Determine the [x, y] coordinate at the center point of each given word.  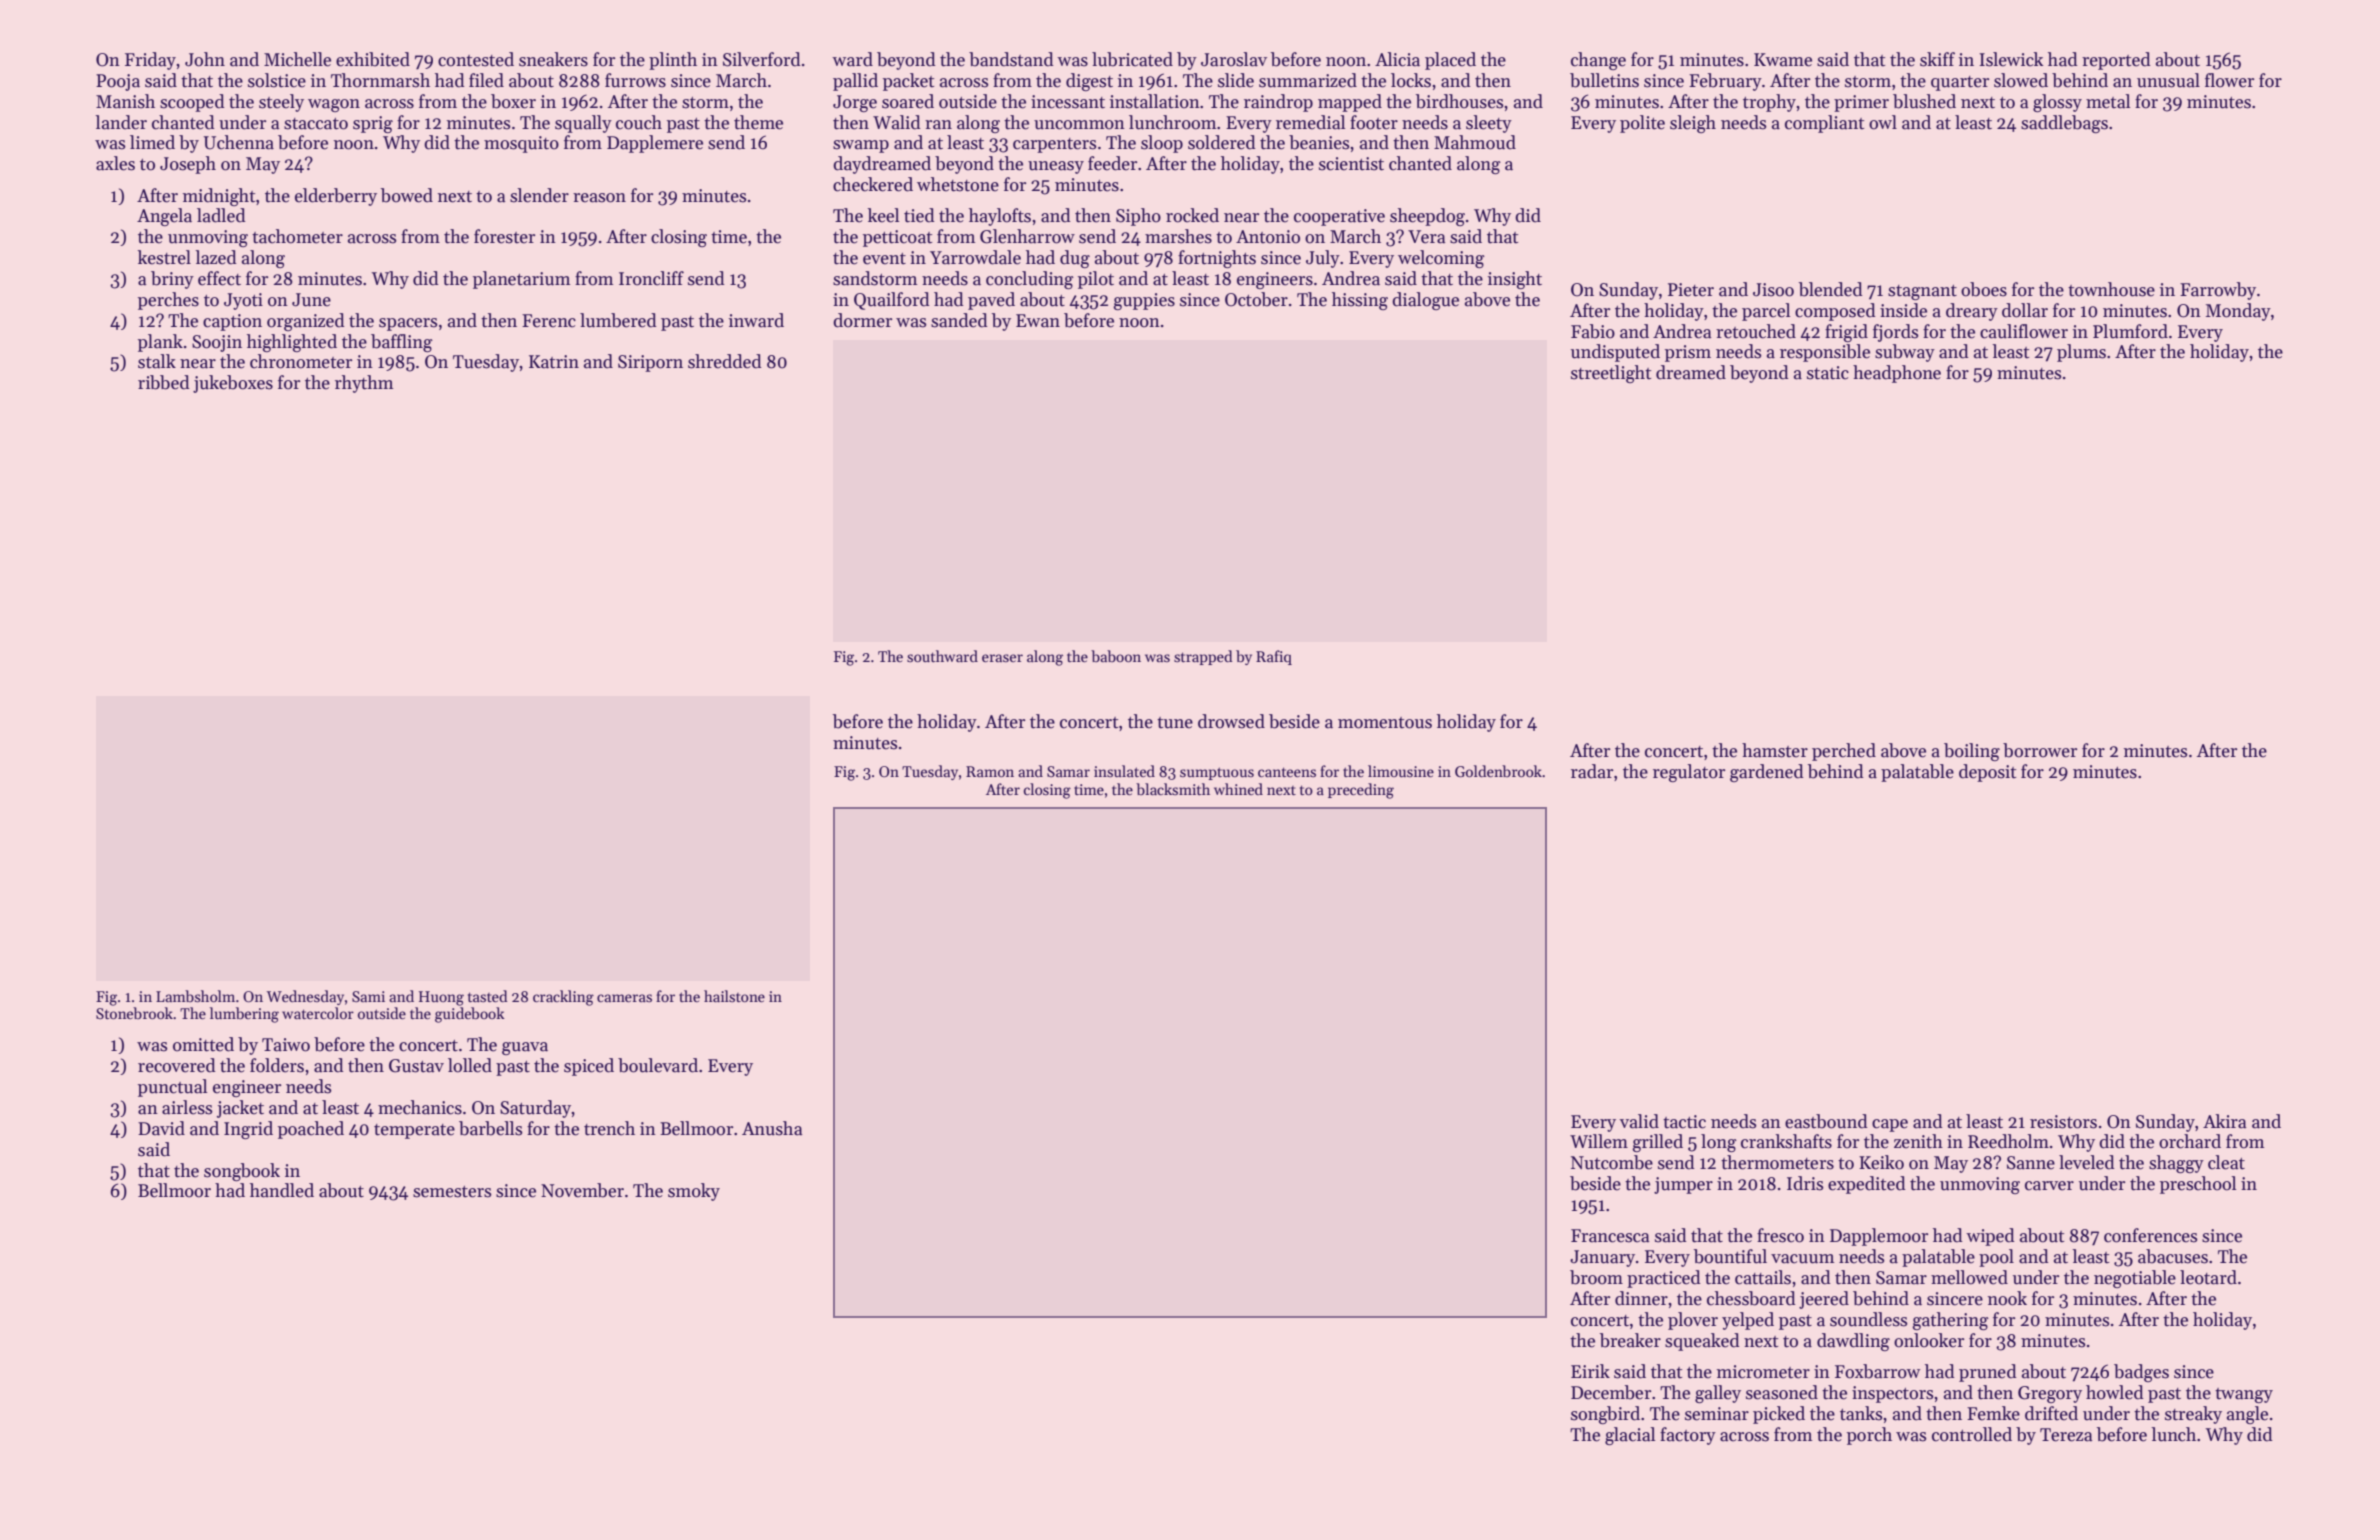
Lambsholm [195, 996]
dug [1075, 259]
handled [282, 1190]
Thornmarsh [380, 80]
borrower [2040, 750]
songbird [1605, 1415]
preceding [1361, 791]
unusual [2168, 80]
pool [1996, 1258]
